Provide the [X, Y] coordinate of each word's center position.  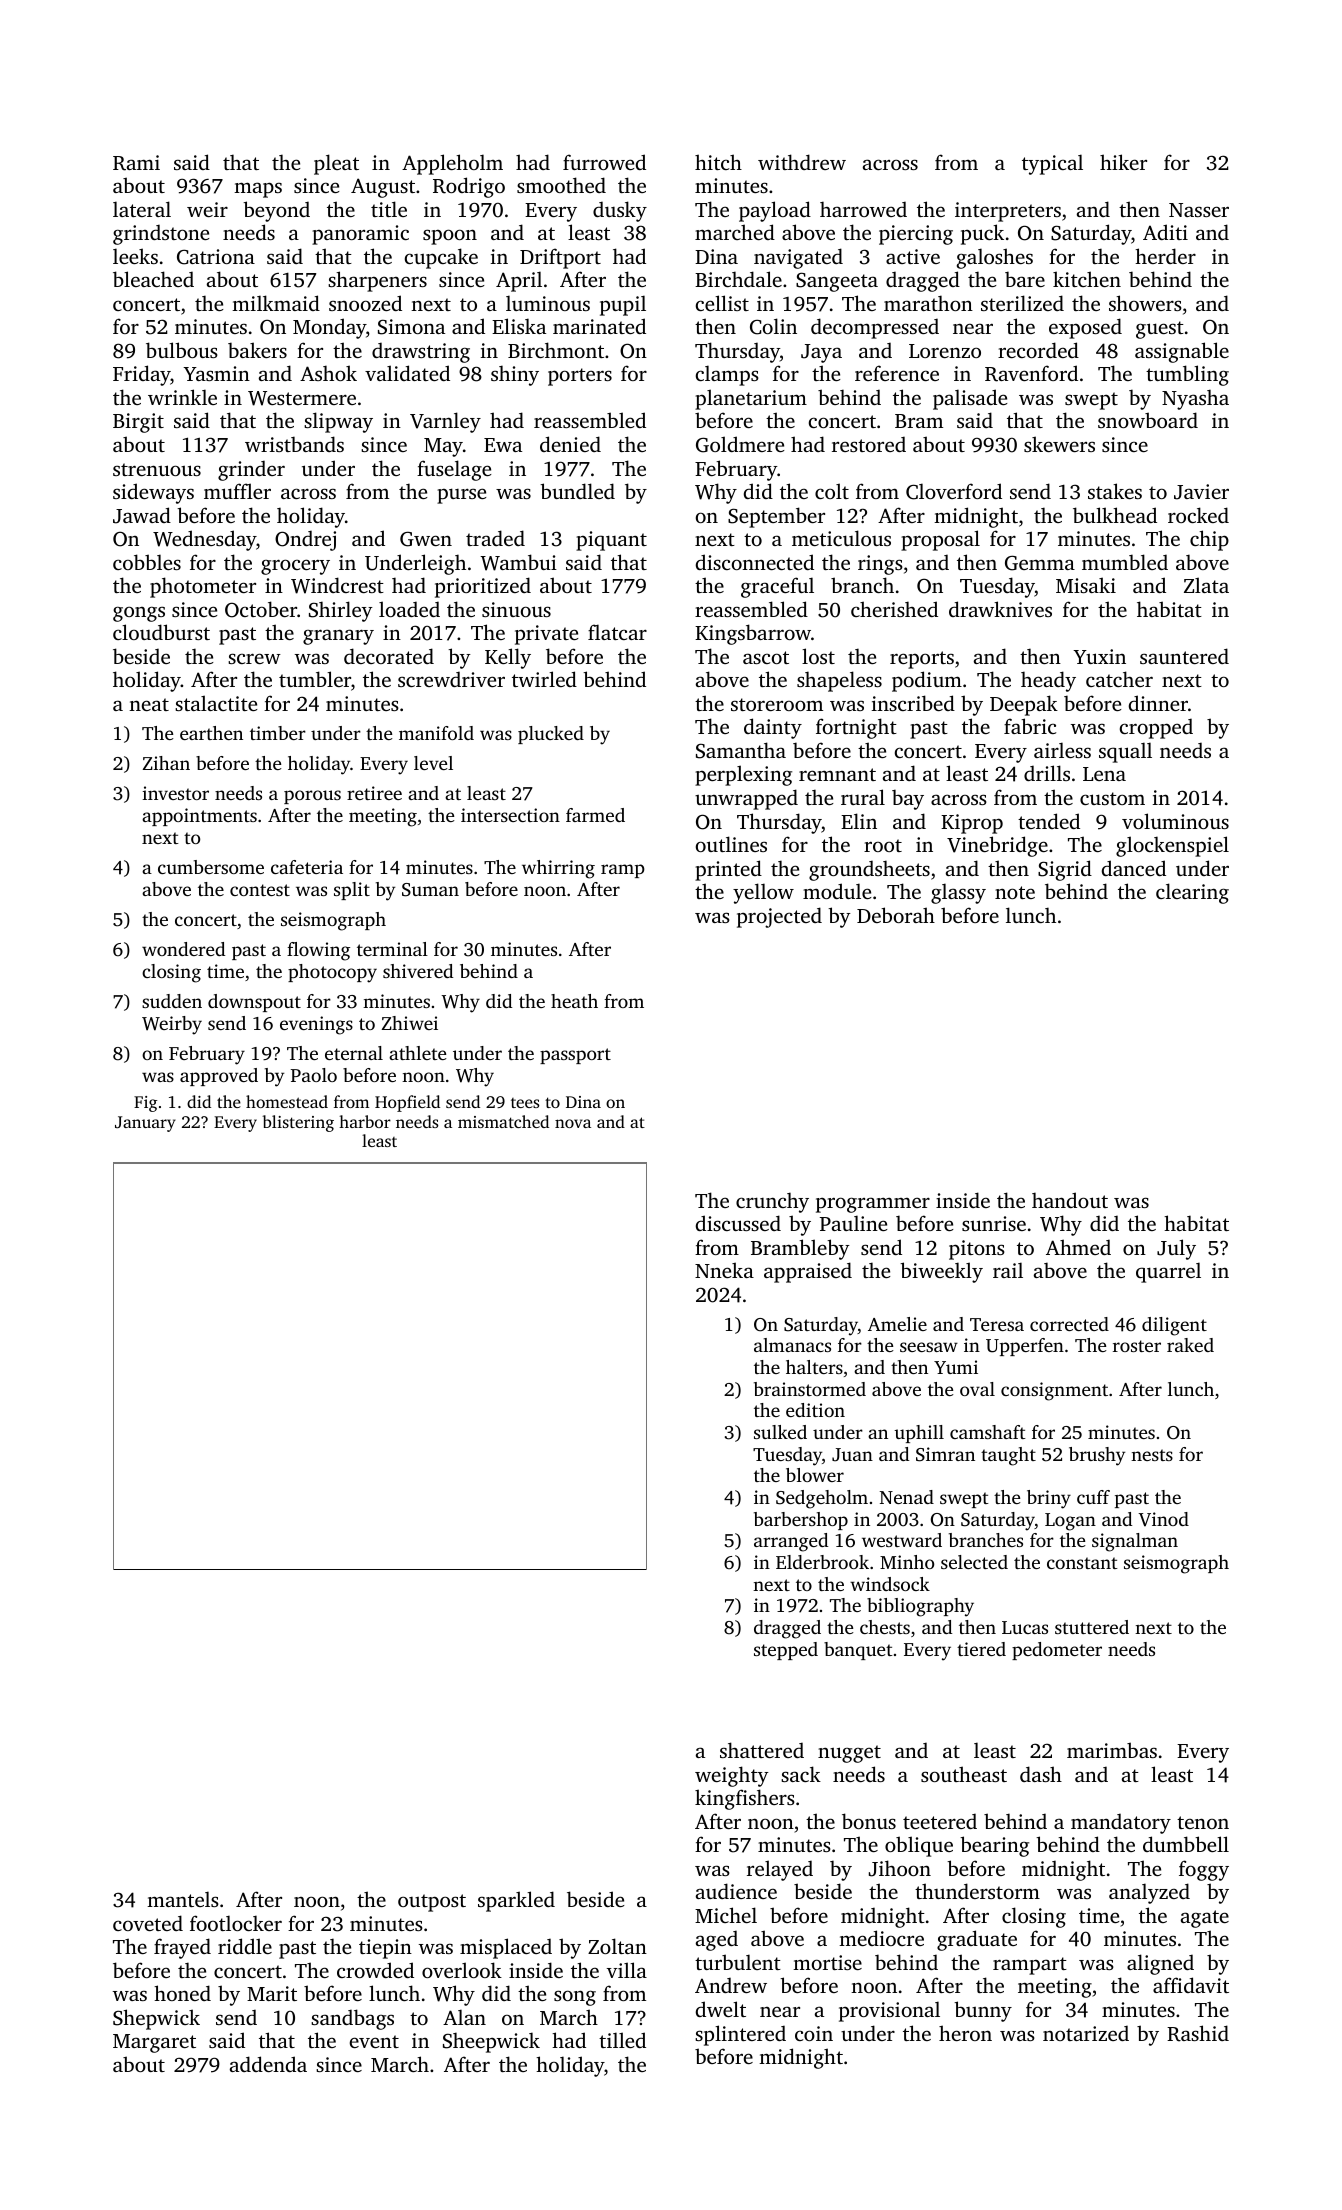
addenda [268, 2064]
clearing [1192, 893]
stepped [786, 1651]
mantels [183, 1899]
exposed [1085, 328]
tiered [981, 1649]
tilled [622, 2040]
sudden [172, 1001]
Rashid [1198, 2033]
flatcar [617, 632]
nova [573, 1123]
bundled [577, 491]
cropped [1156, 728]
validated [407, 373]
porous [312, 797]
